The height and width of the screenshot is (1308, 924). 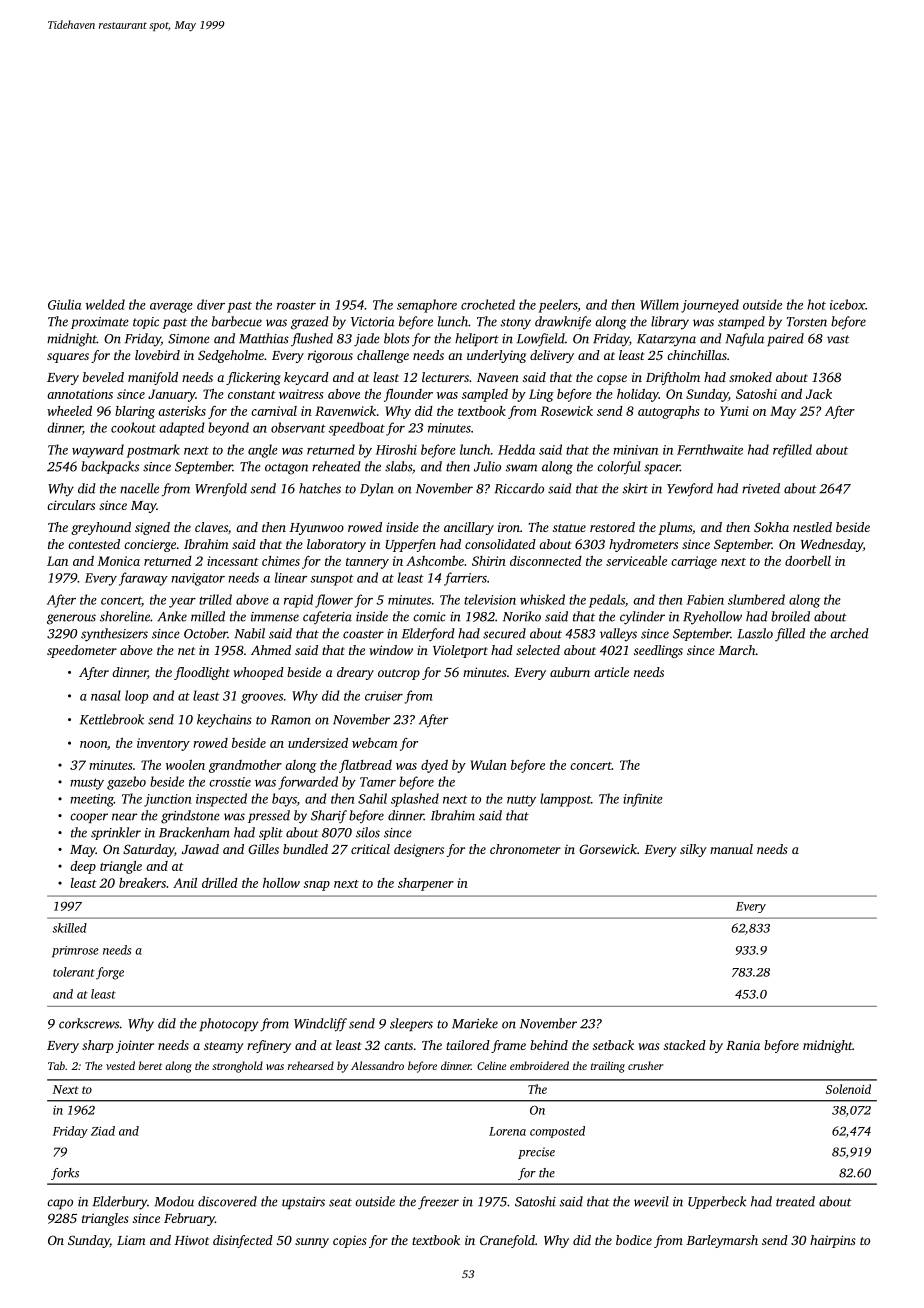 What do you see at coordinates (608, 849) in the screenshot?
I see `Gorsewick` at bounding box center [608, 849].
